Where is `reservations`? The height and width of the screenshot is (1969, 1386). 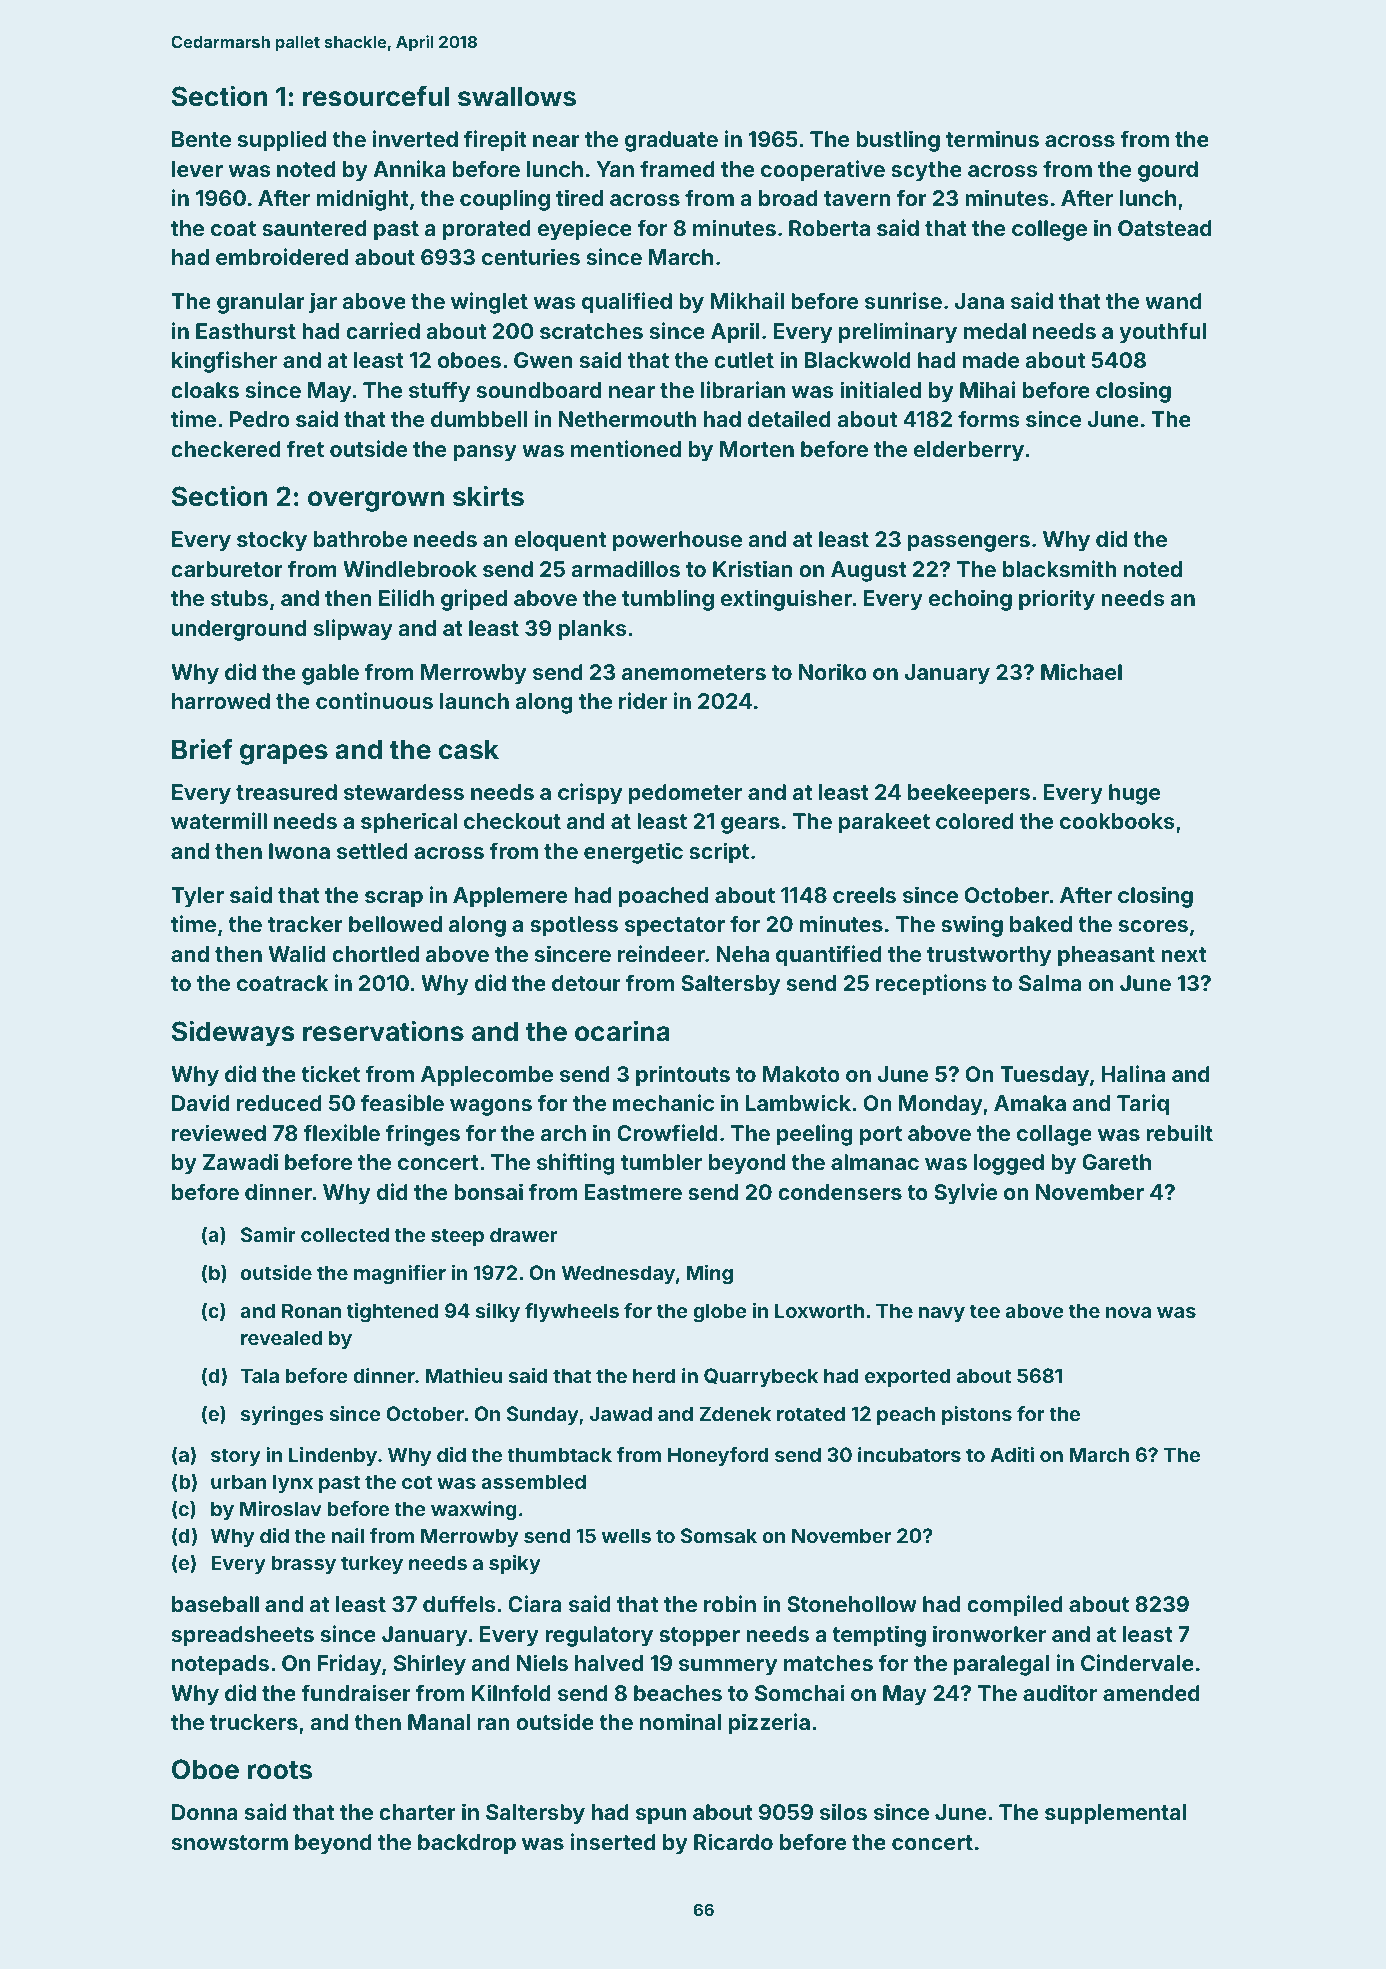
reservations is located at coordinates (383, 1031).
